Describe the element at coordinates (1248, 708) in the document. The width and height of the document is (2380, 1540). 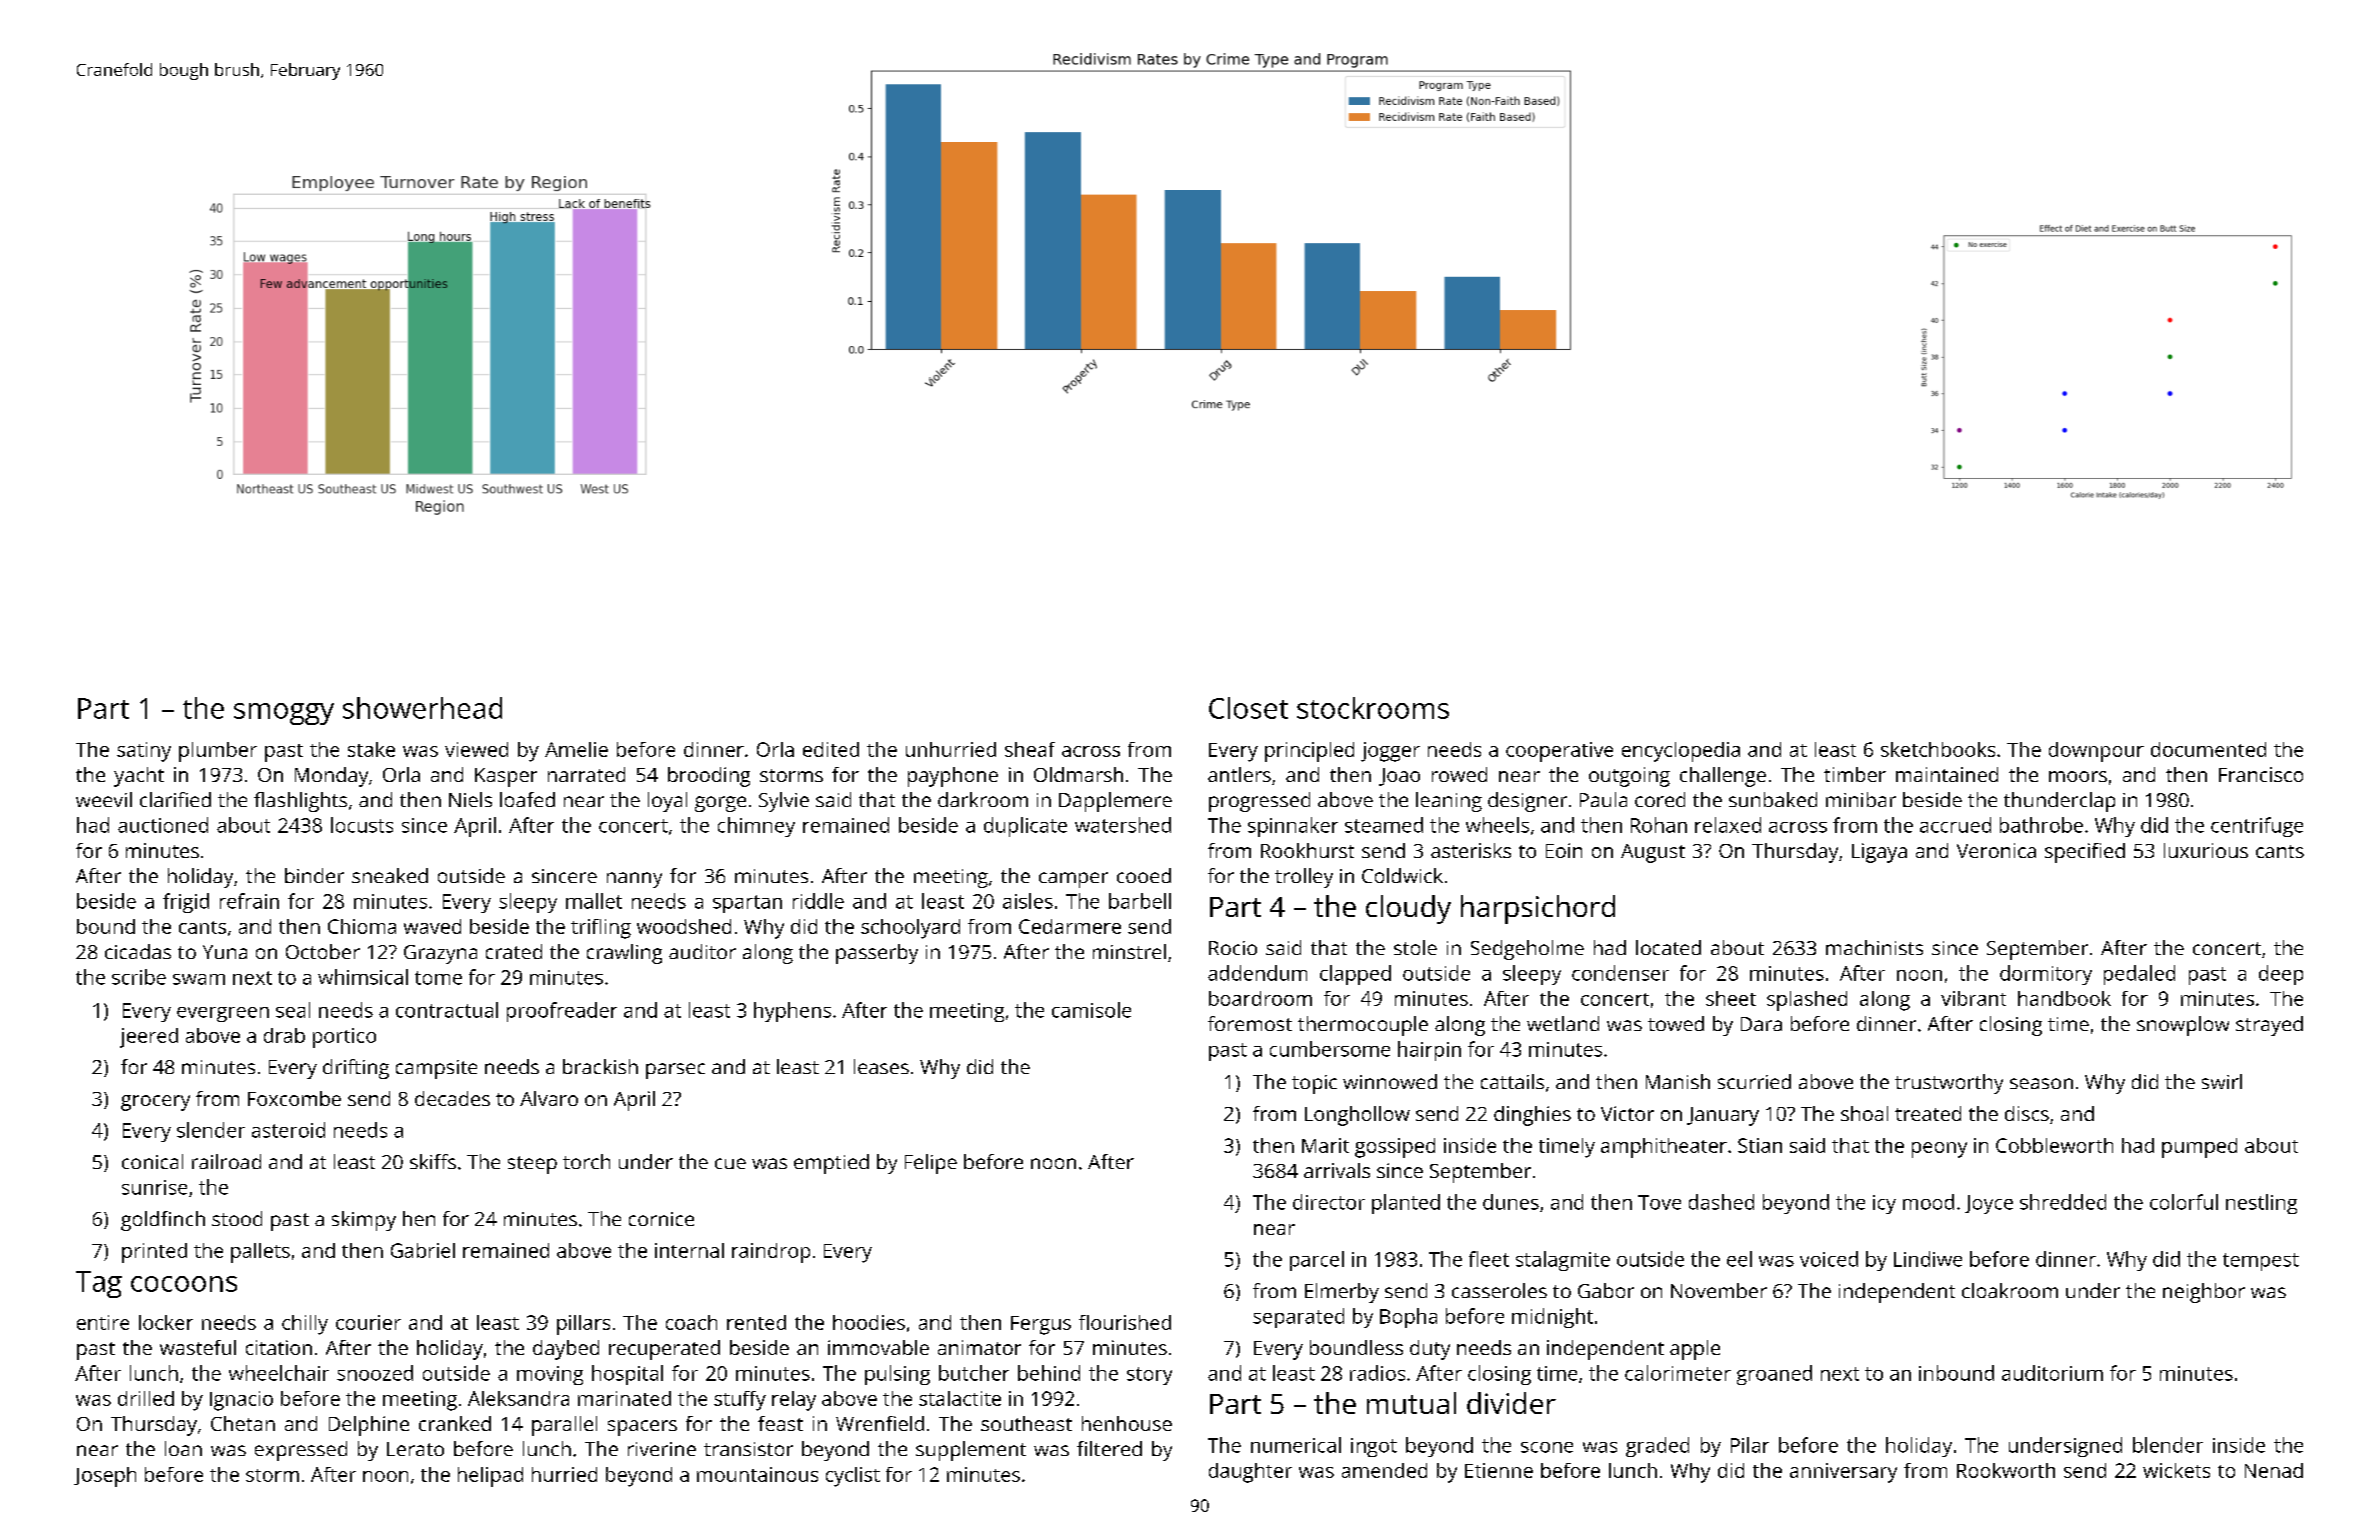
I see `Closet` at that location.
